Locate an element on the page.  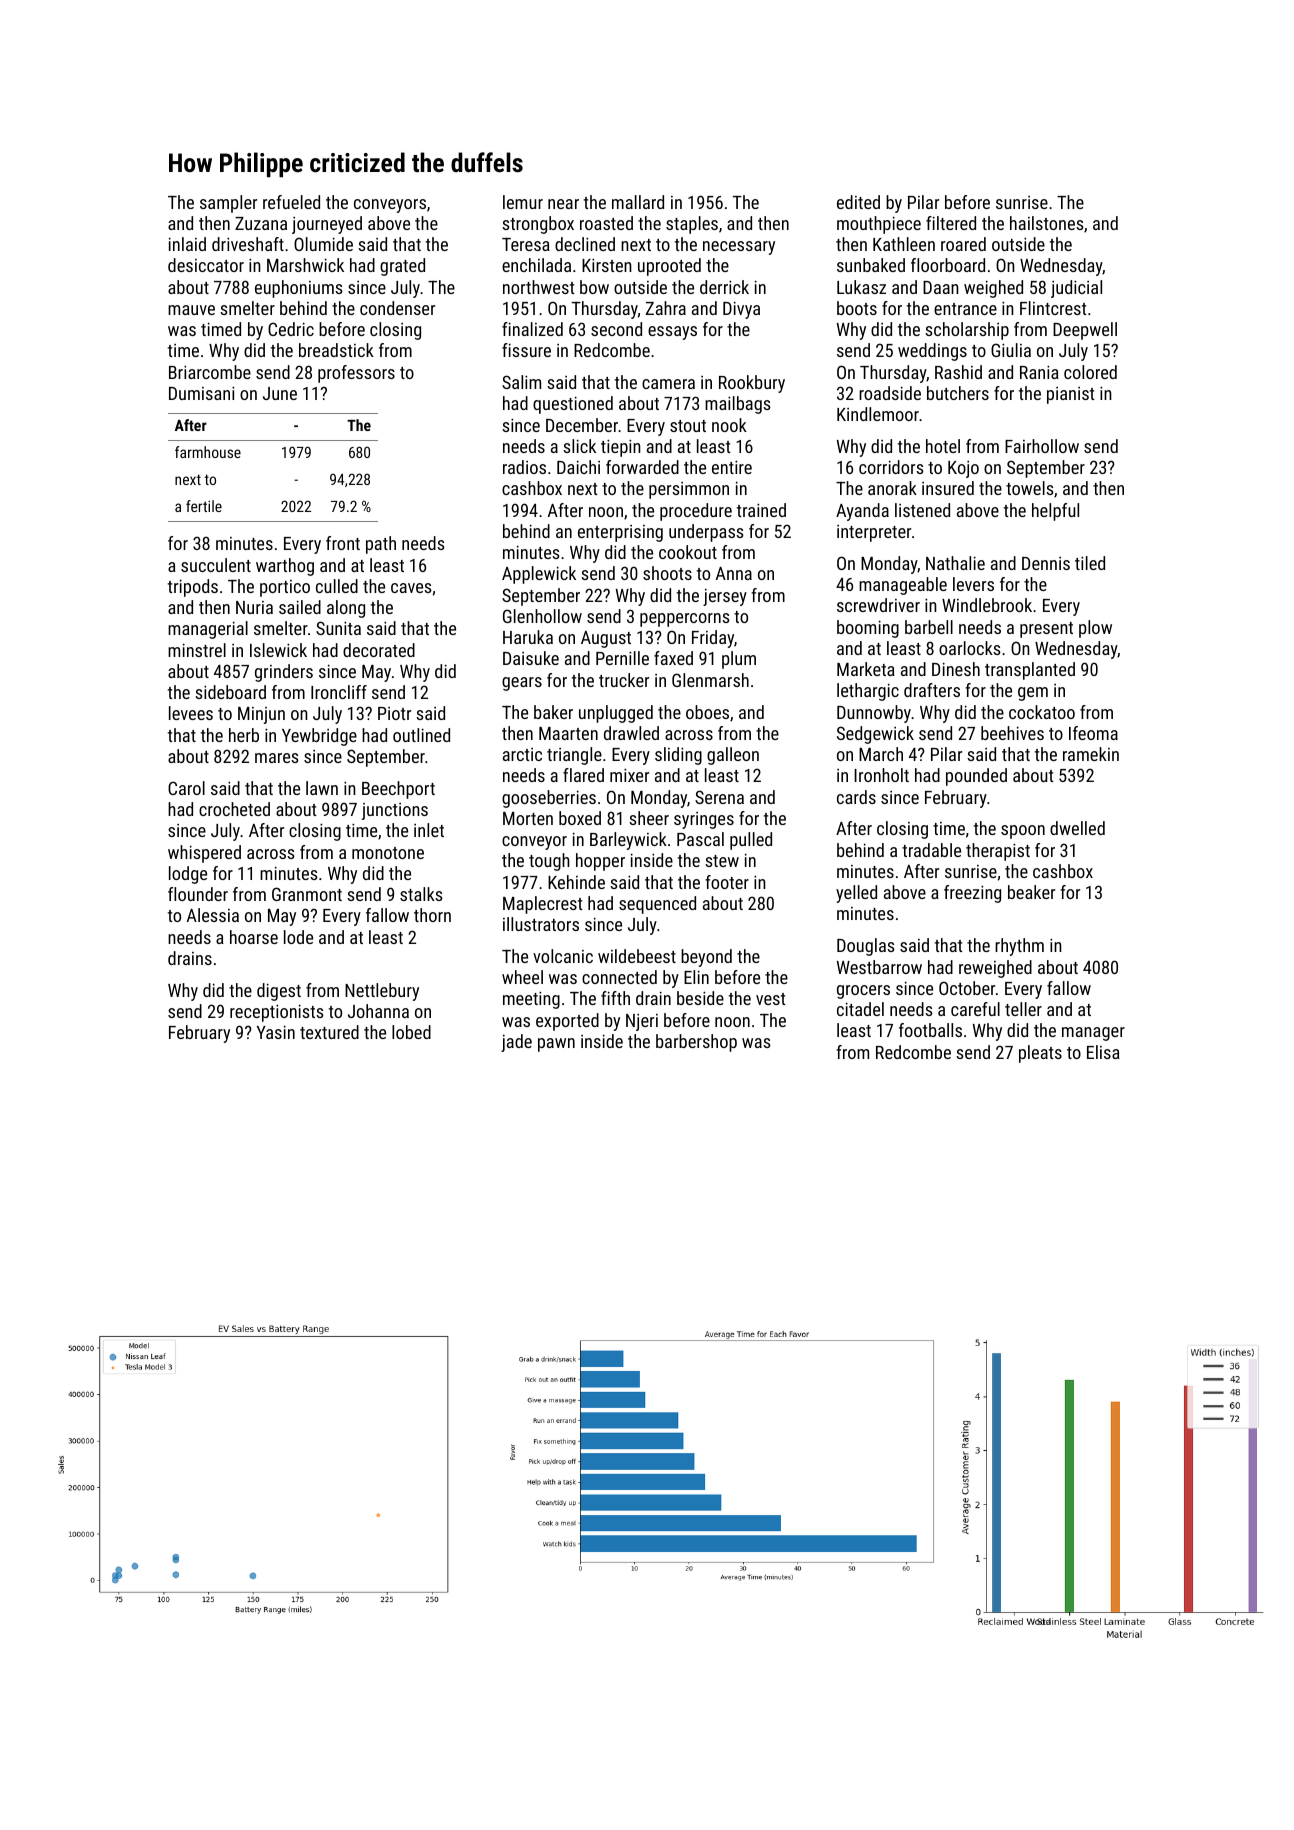
flared is located at coordinates (583, 775).
